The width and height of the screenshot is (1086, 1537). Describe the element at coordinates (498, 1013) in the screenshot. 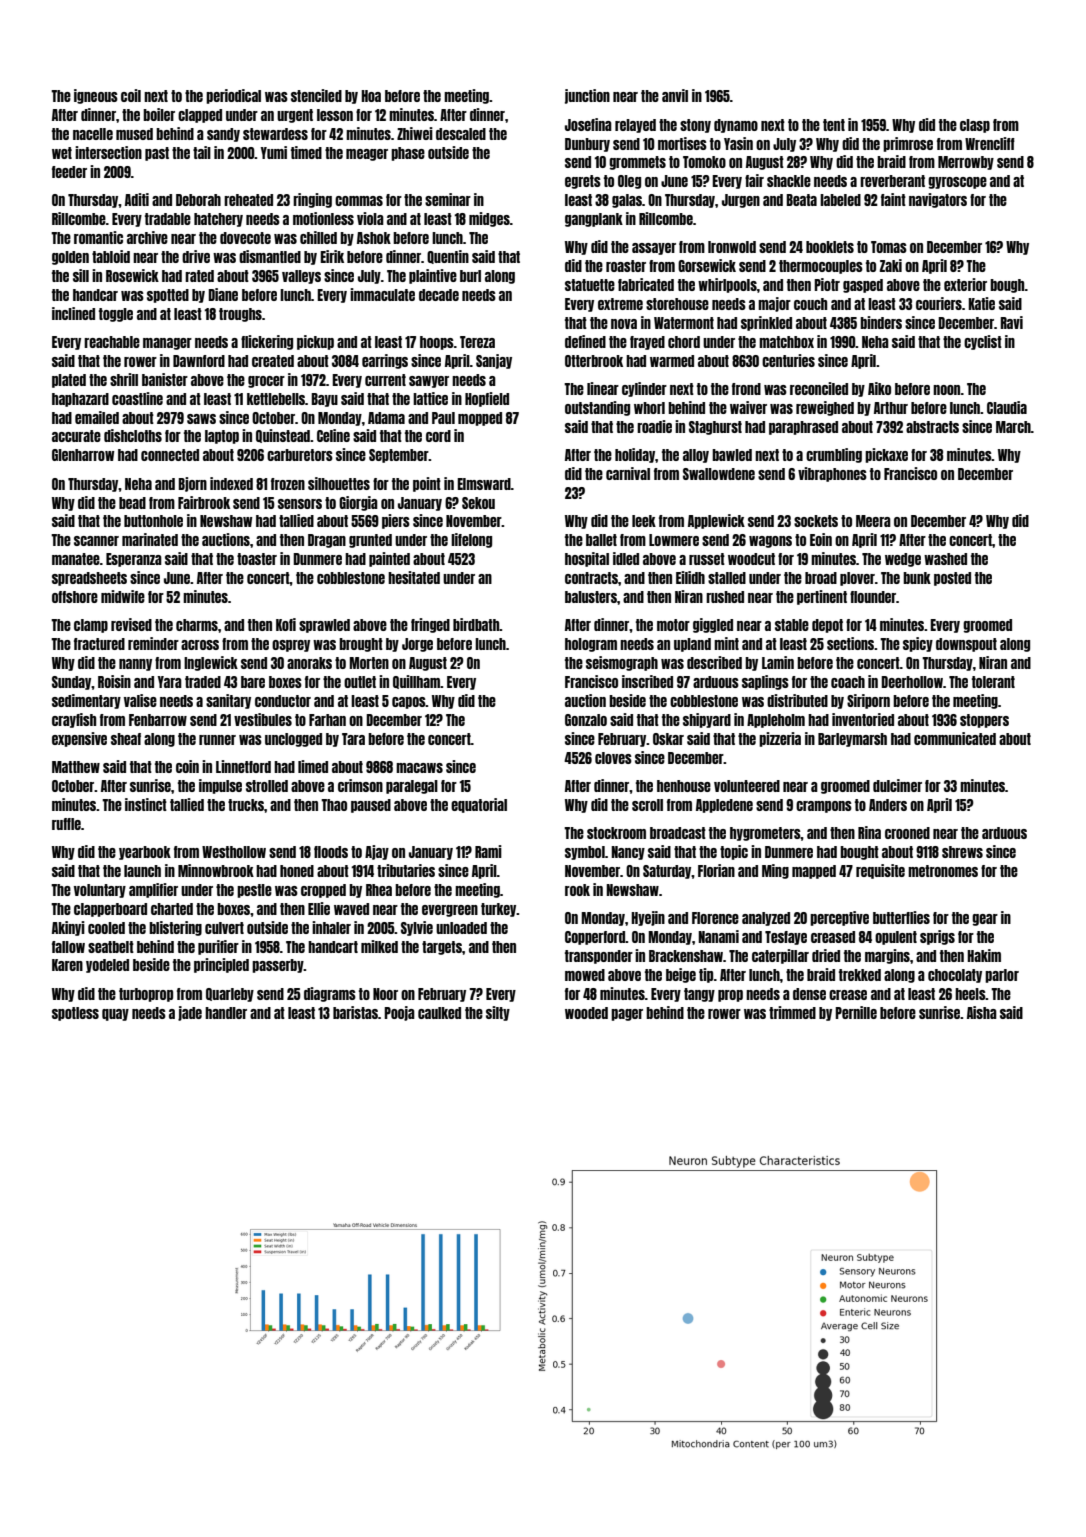

I see `silty` at that location.
